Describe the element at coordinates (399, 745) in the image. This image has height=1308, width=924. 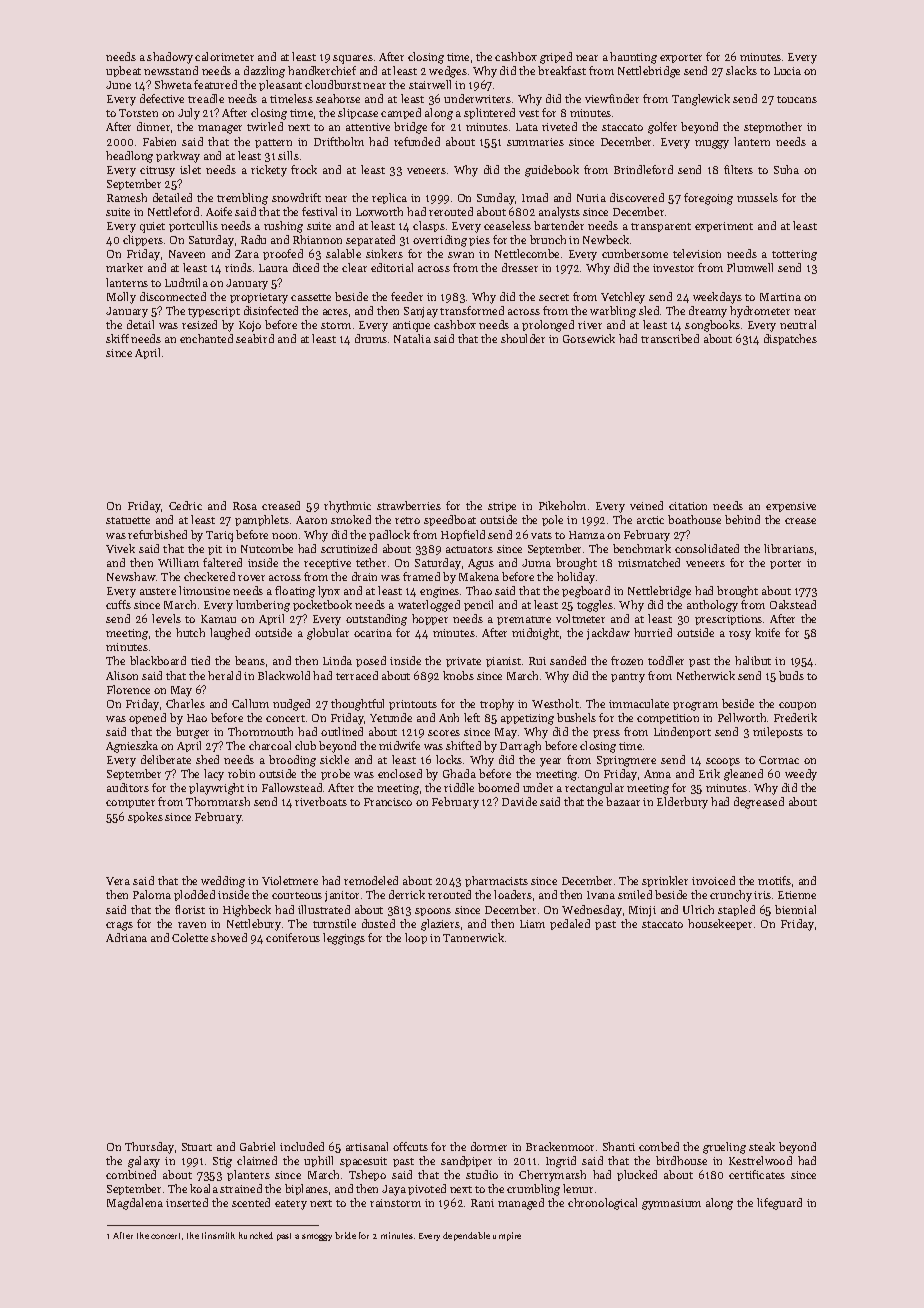
I see `midwife` at that location.
